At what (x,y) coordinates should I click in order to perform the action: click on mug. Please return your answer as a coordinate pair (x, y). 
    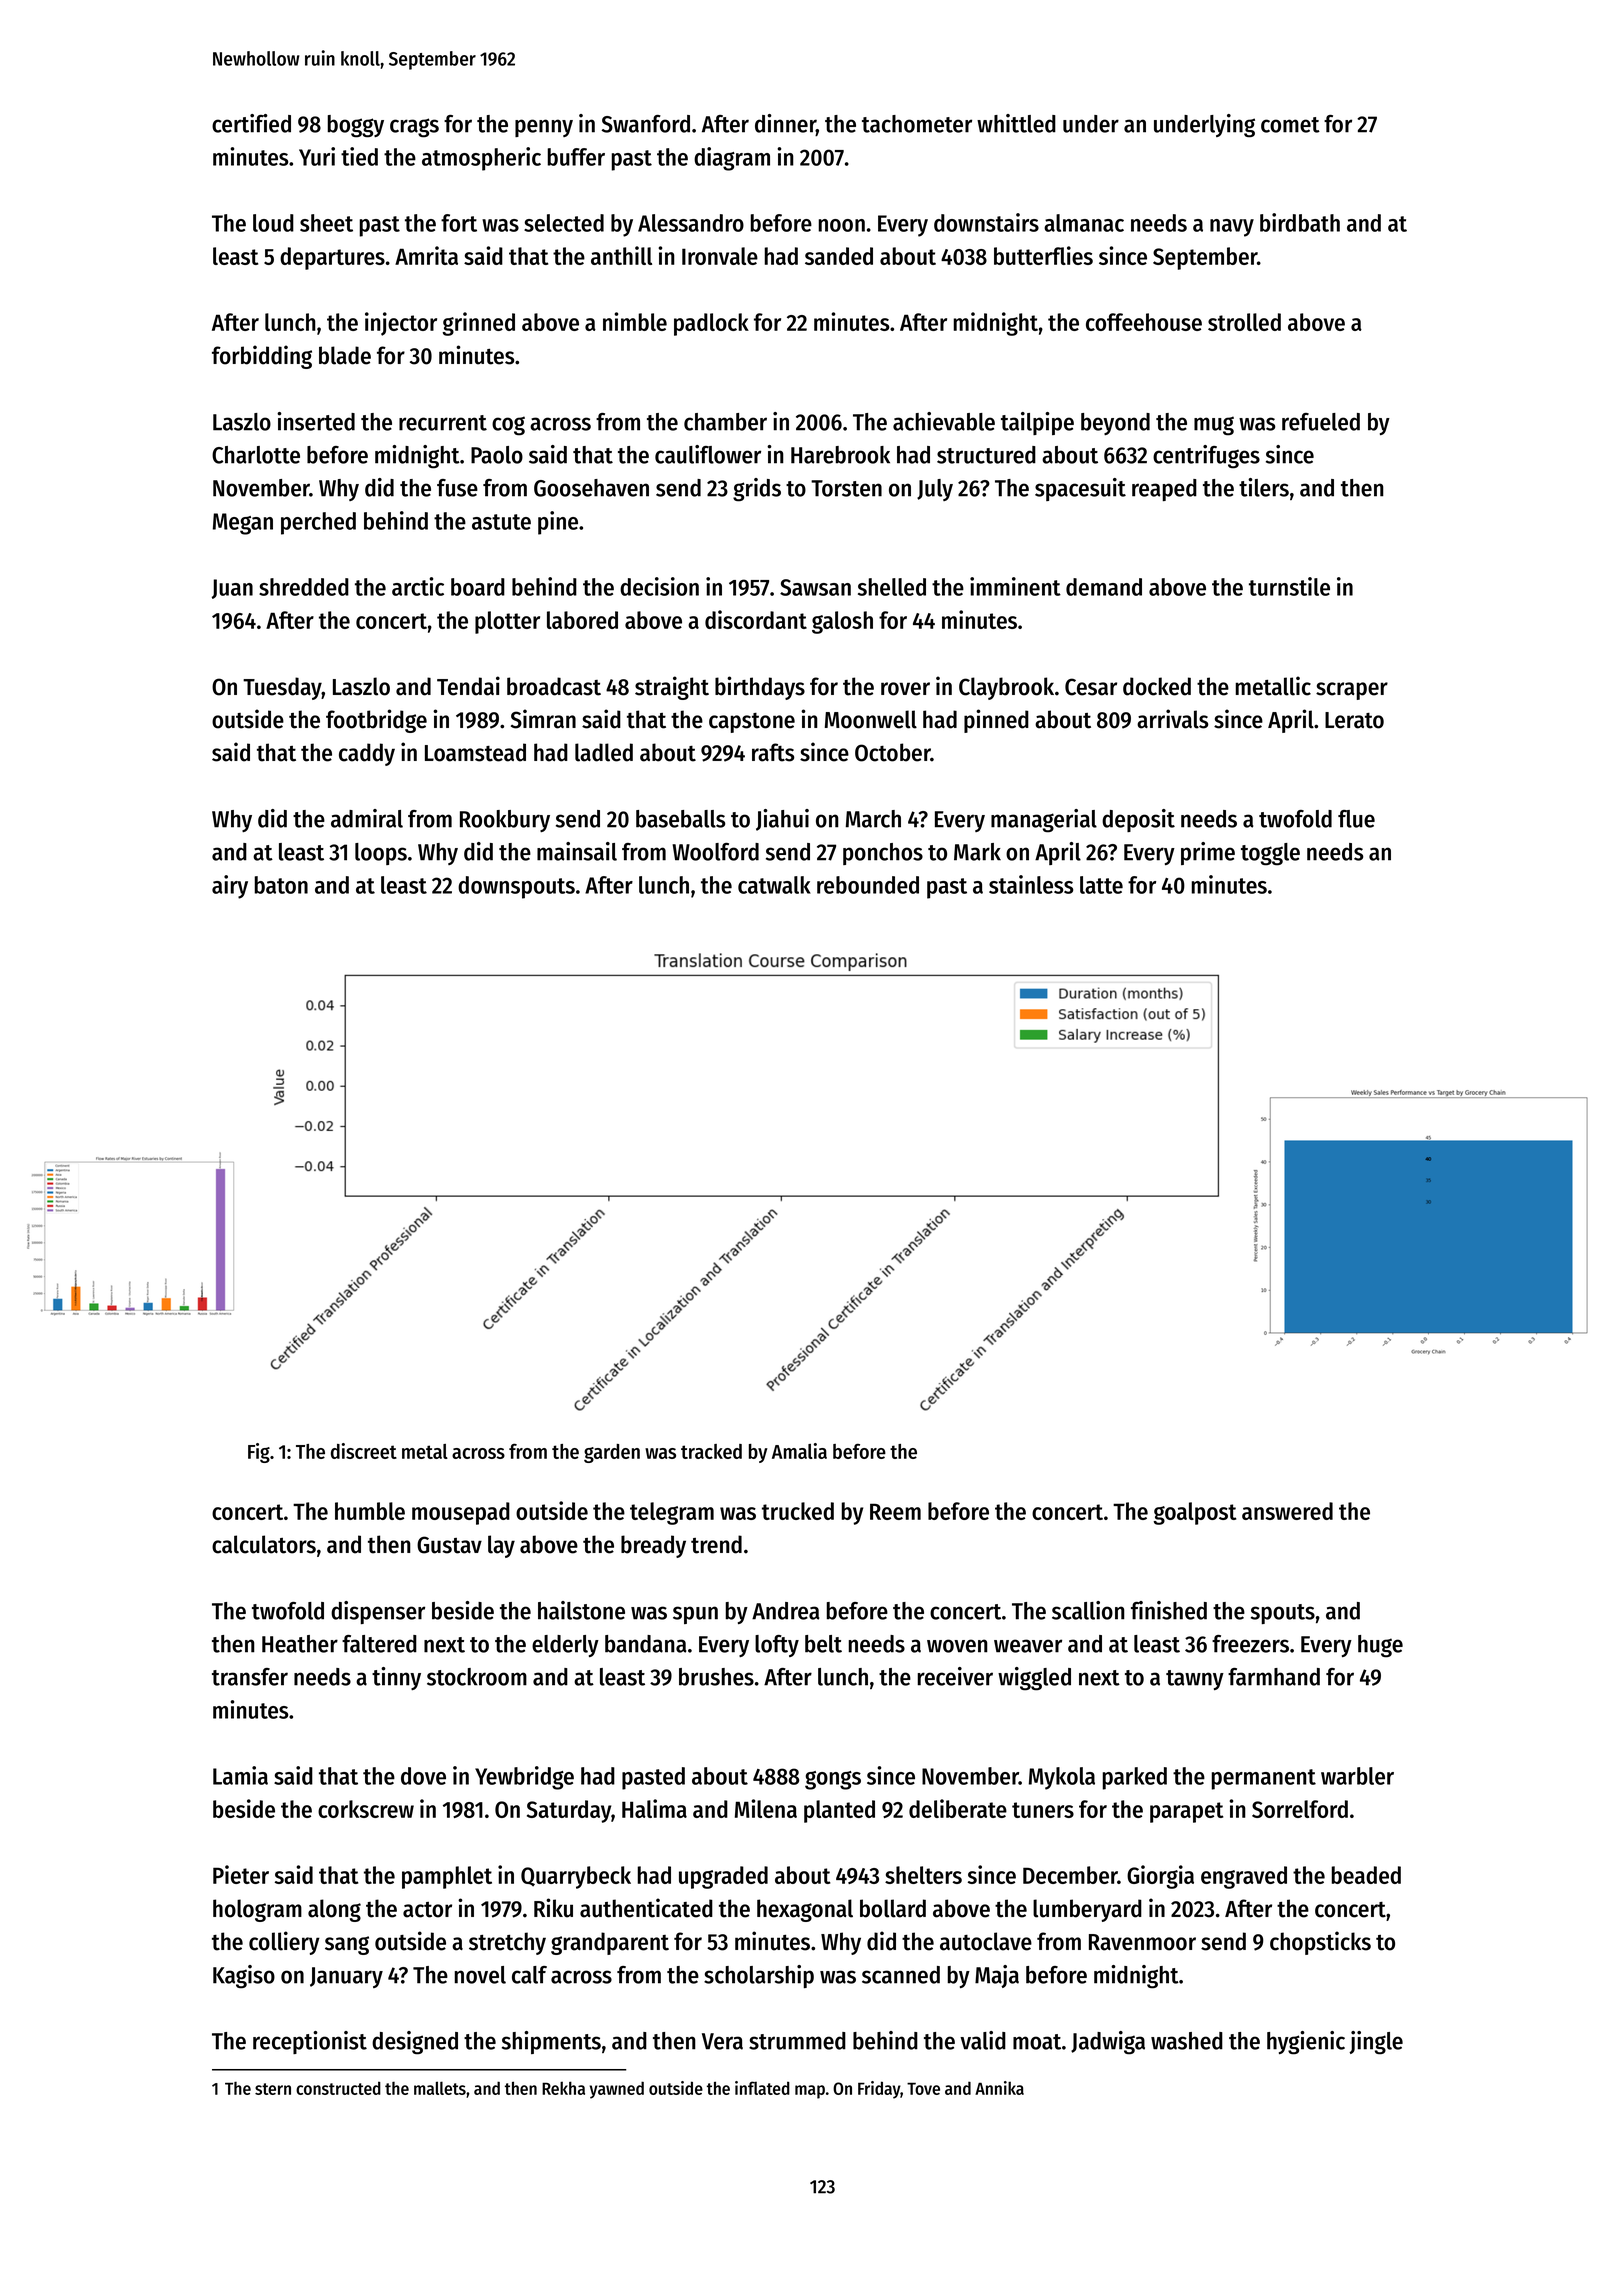
    Looking at the image, I should click on (1214, 426).
